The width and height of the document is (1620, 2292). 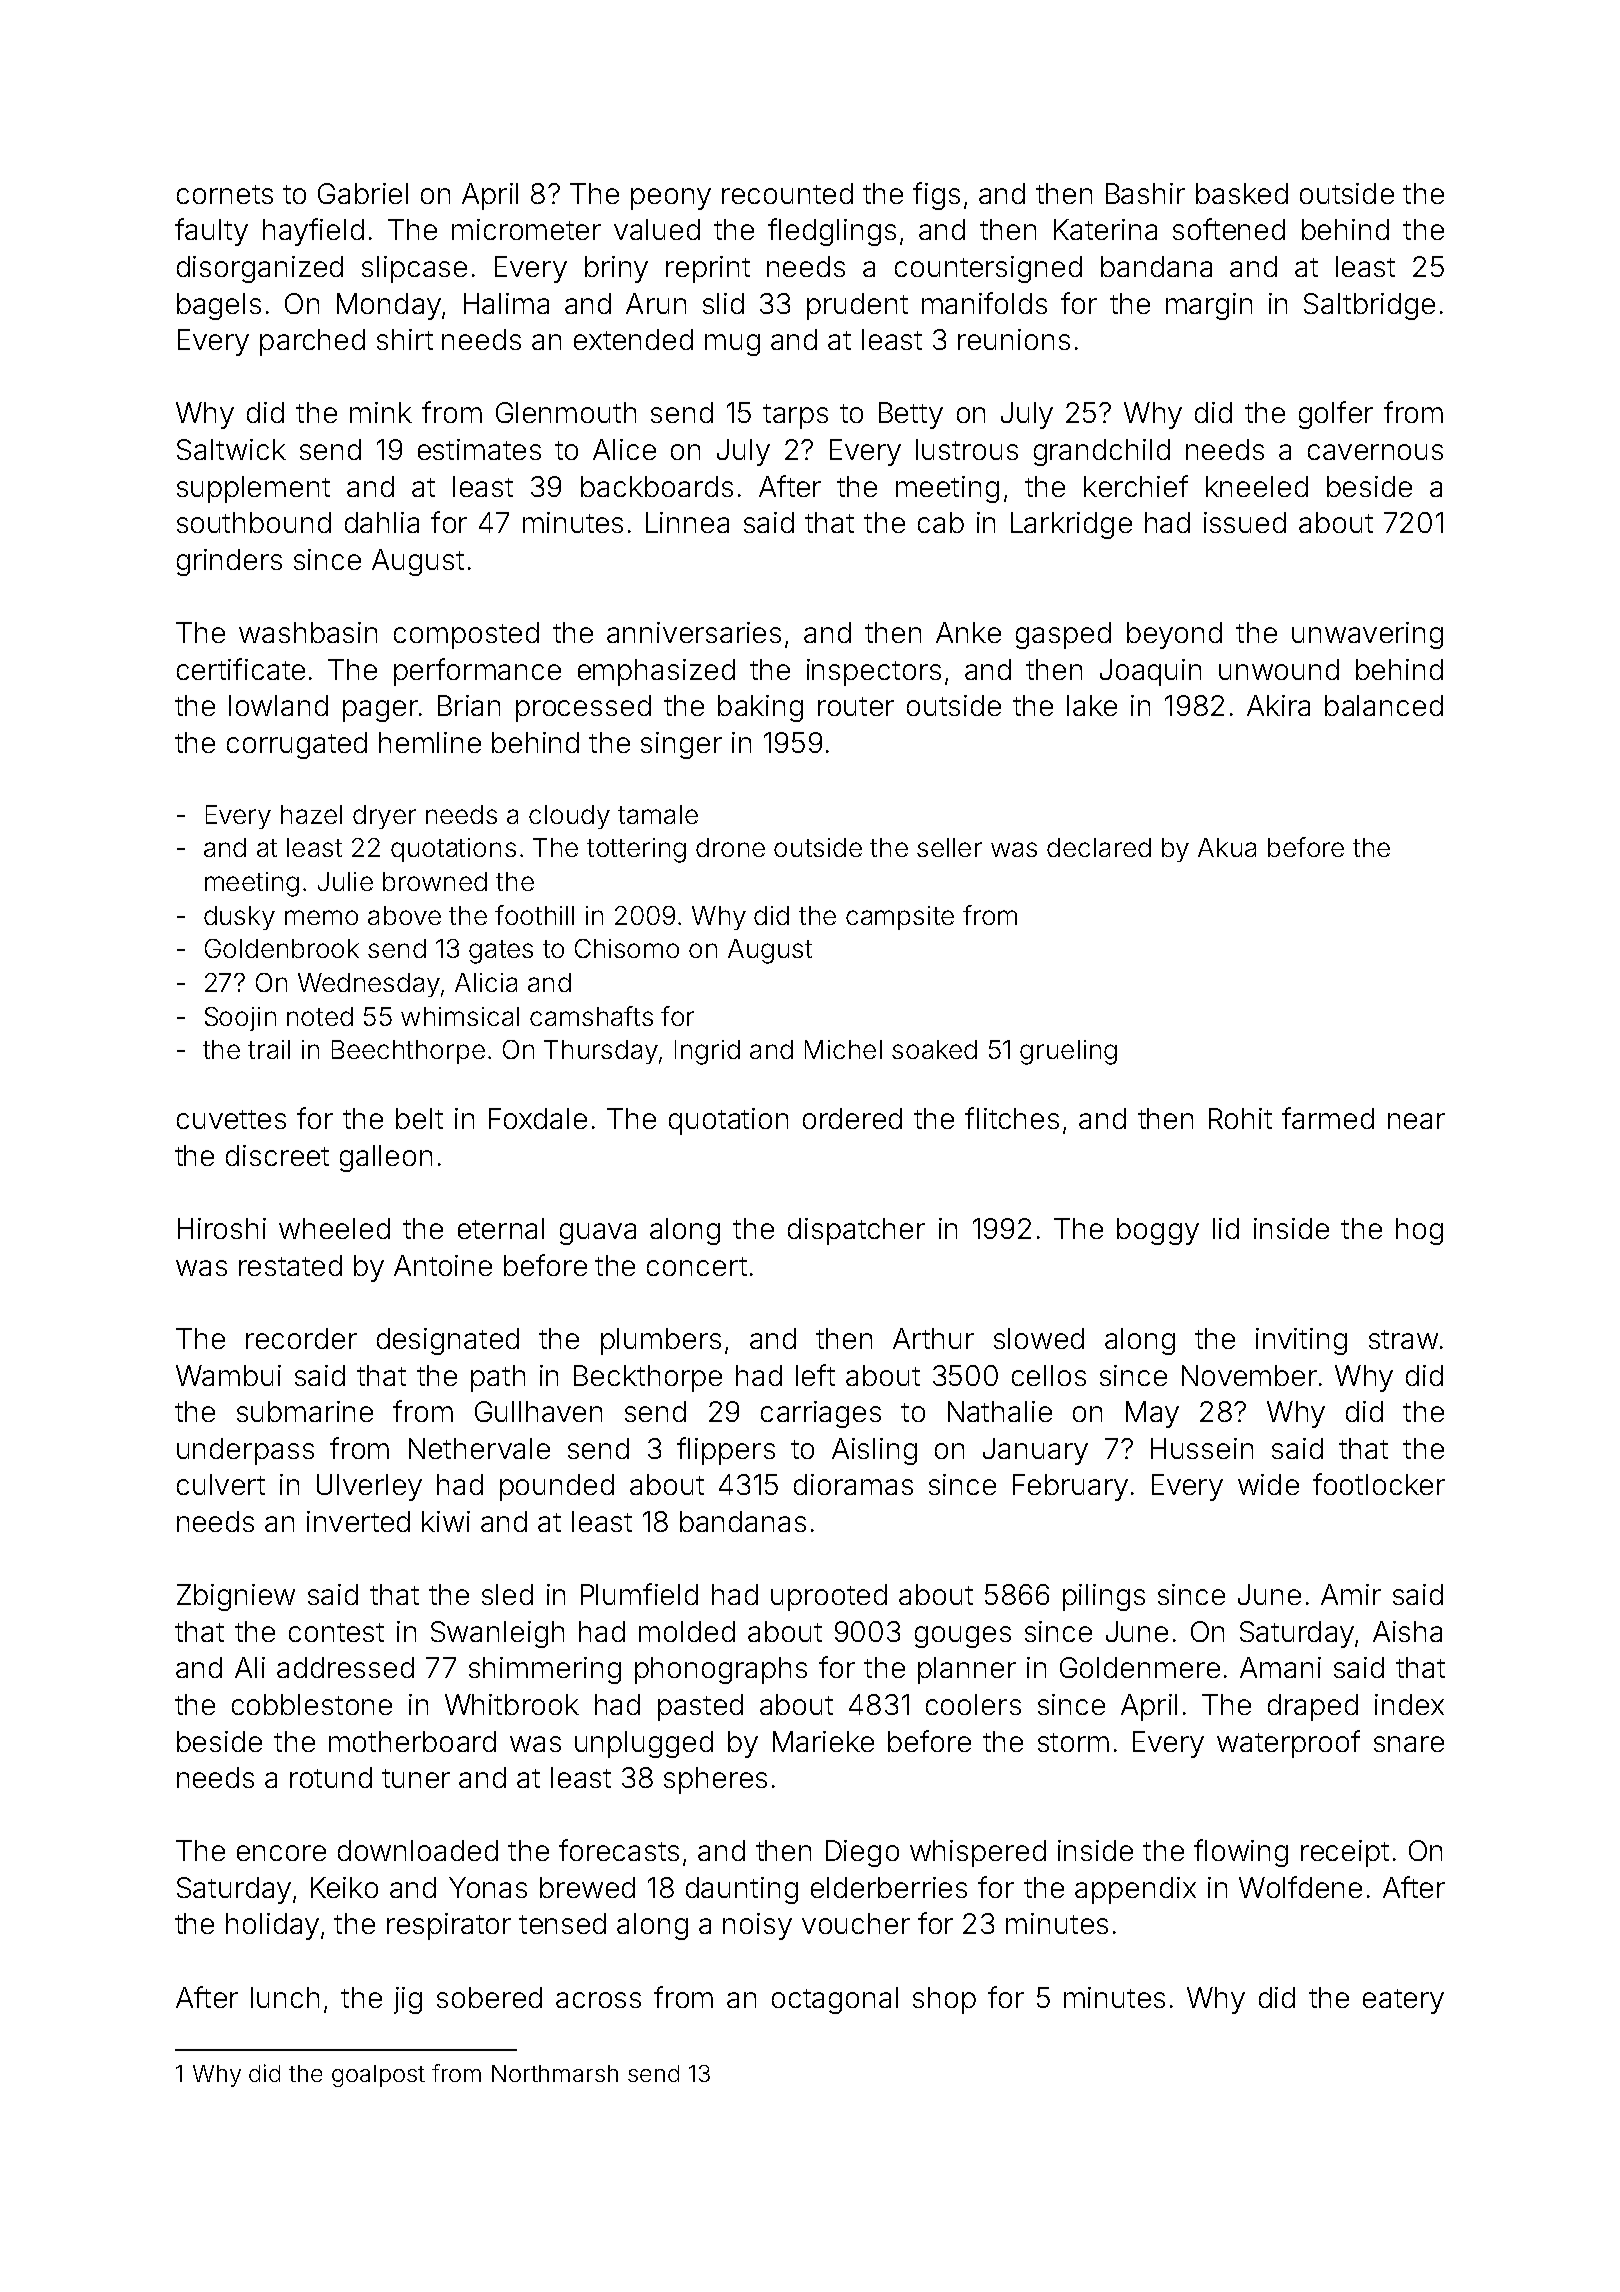 I want to click on goalpost, so click(x=378, y=2076).
